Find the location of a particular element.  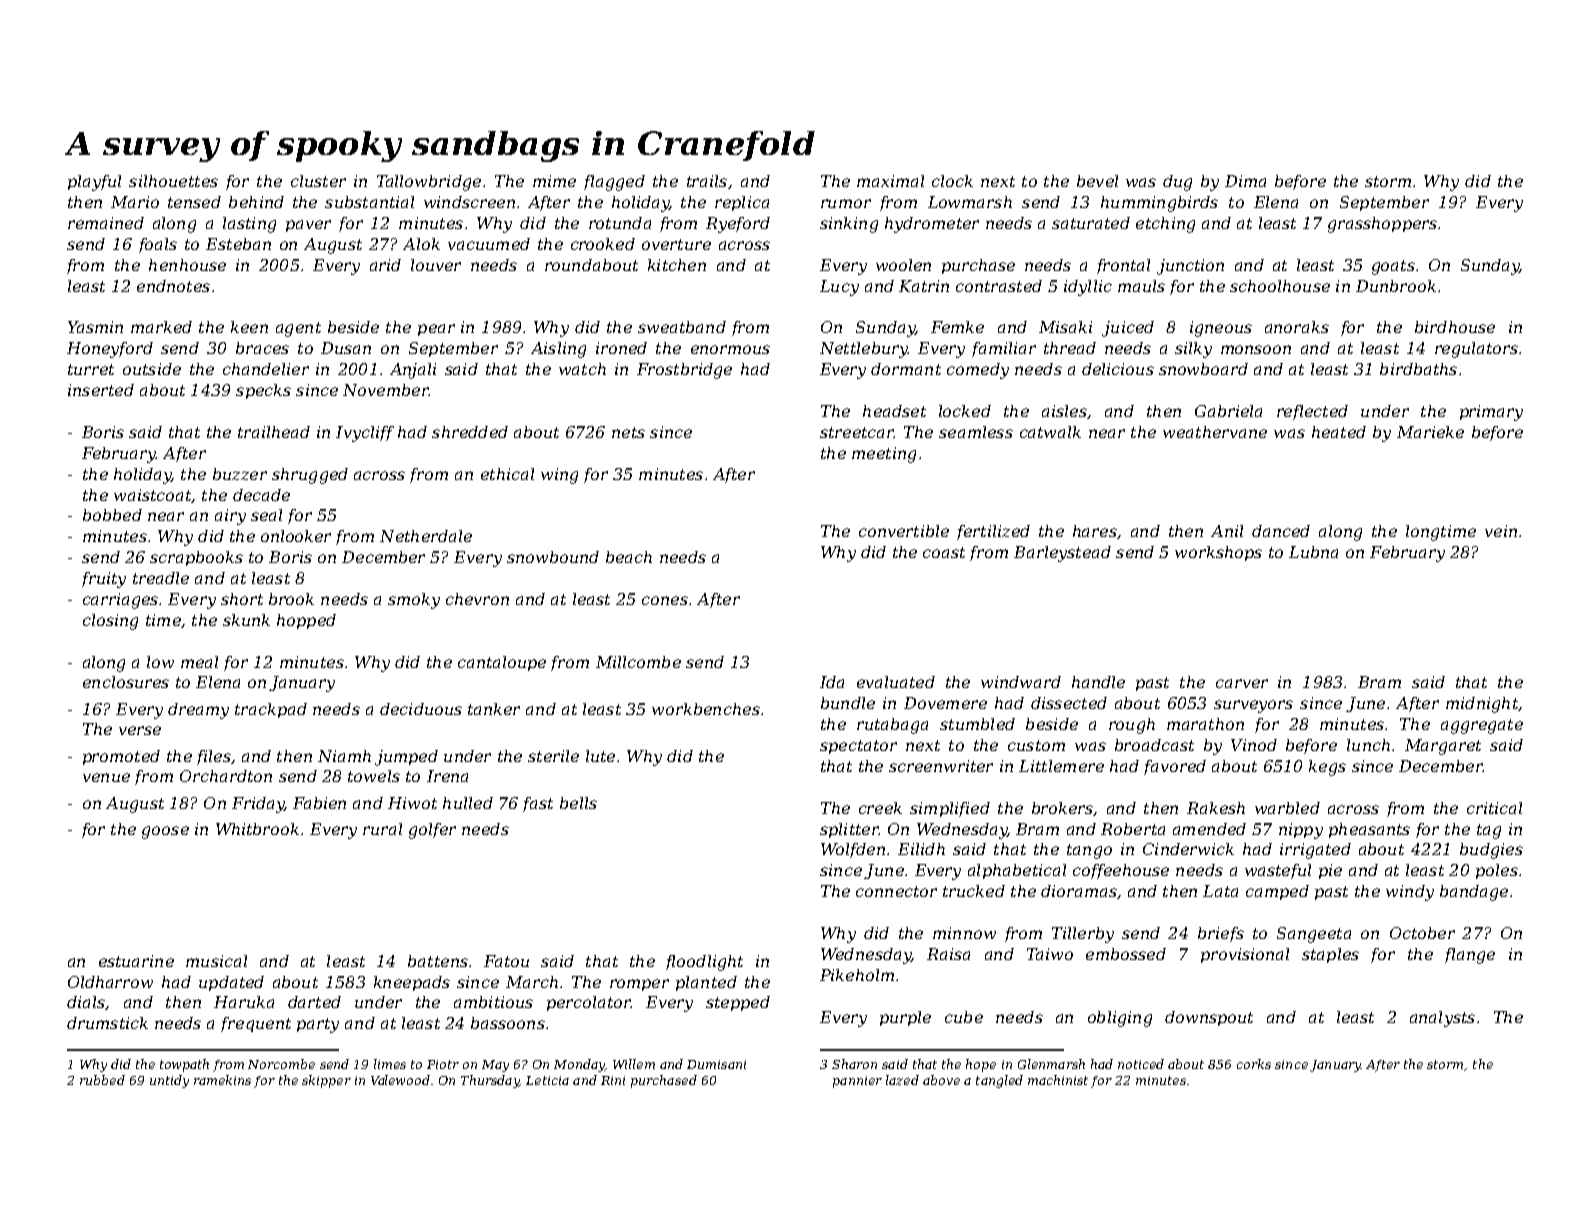

workbenches is located at coordinates (706, 709).
